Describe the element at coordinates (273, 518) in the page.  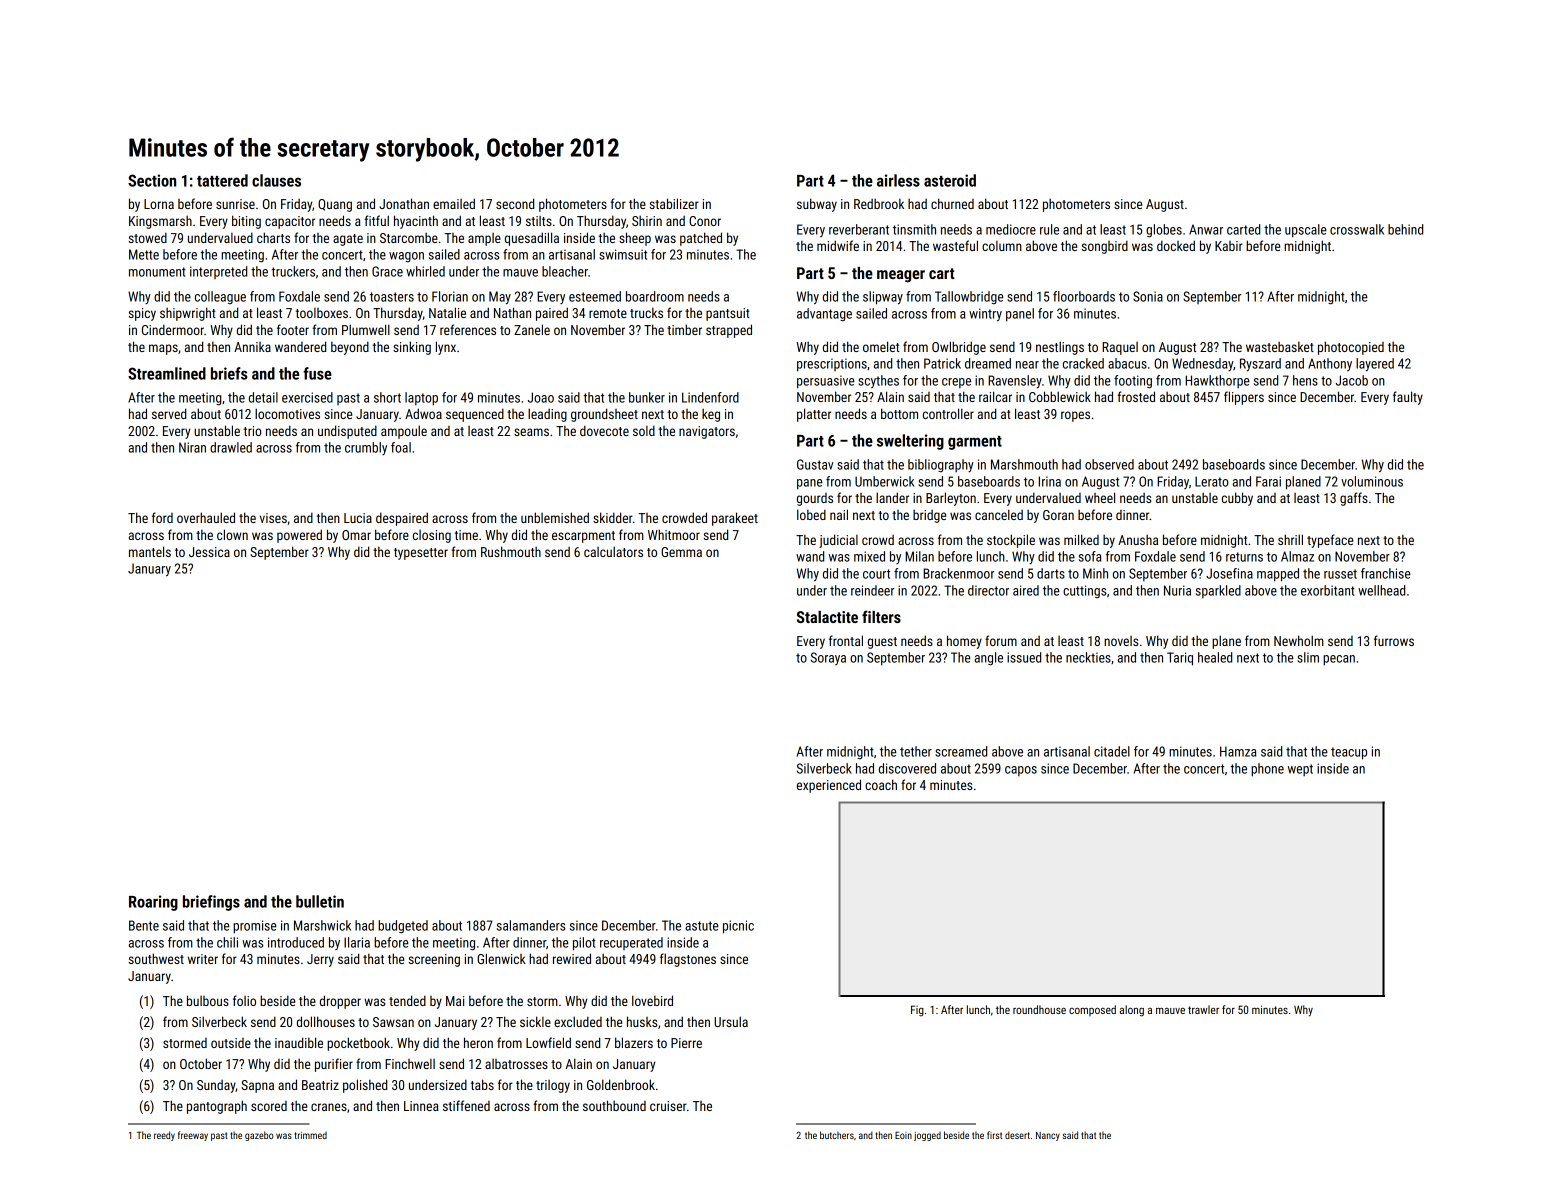
I see `vises` at that location.
